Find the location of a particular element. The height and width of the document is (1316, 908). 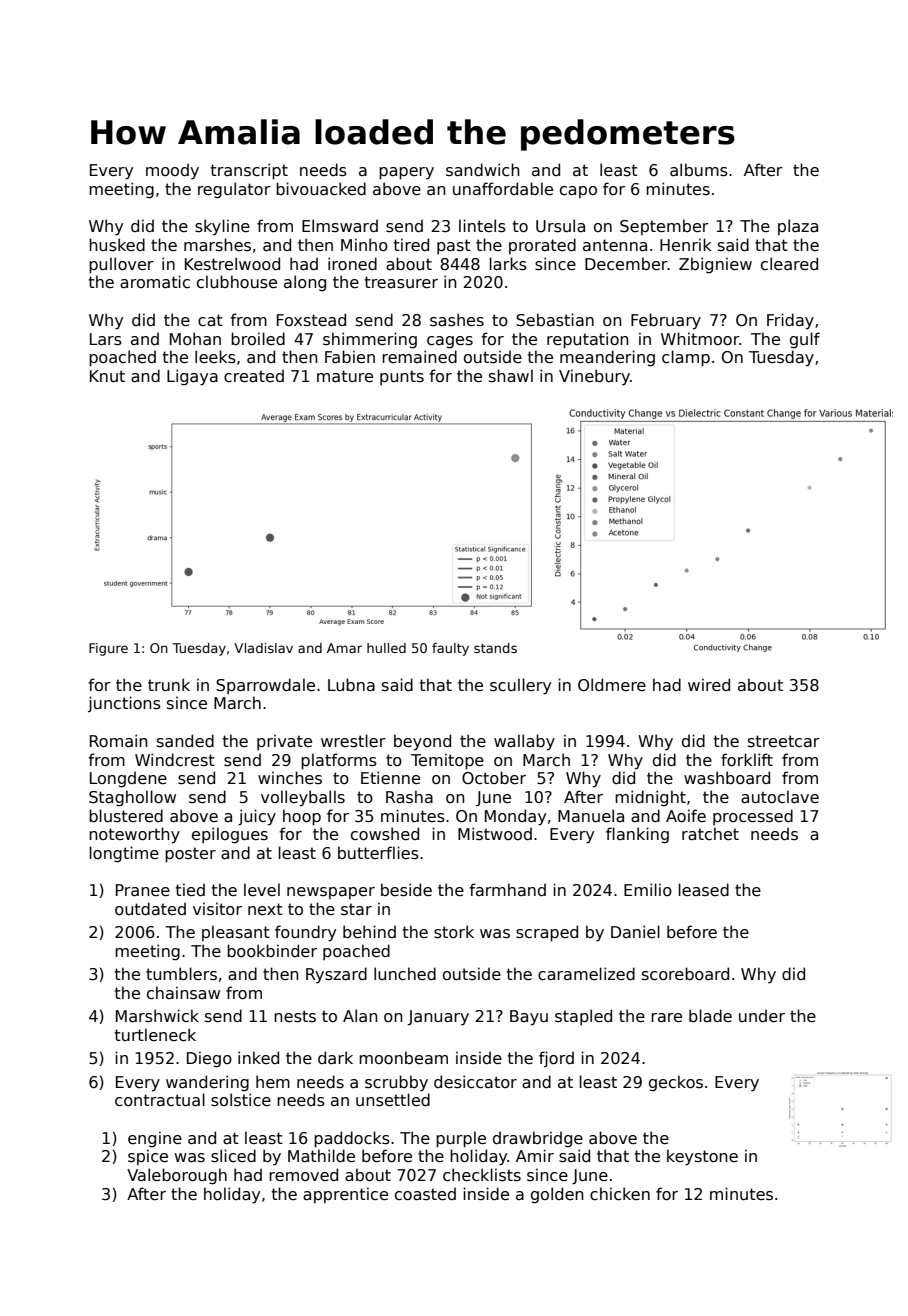

gulf is located at coordinates (805, 340).
